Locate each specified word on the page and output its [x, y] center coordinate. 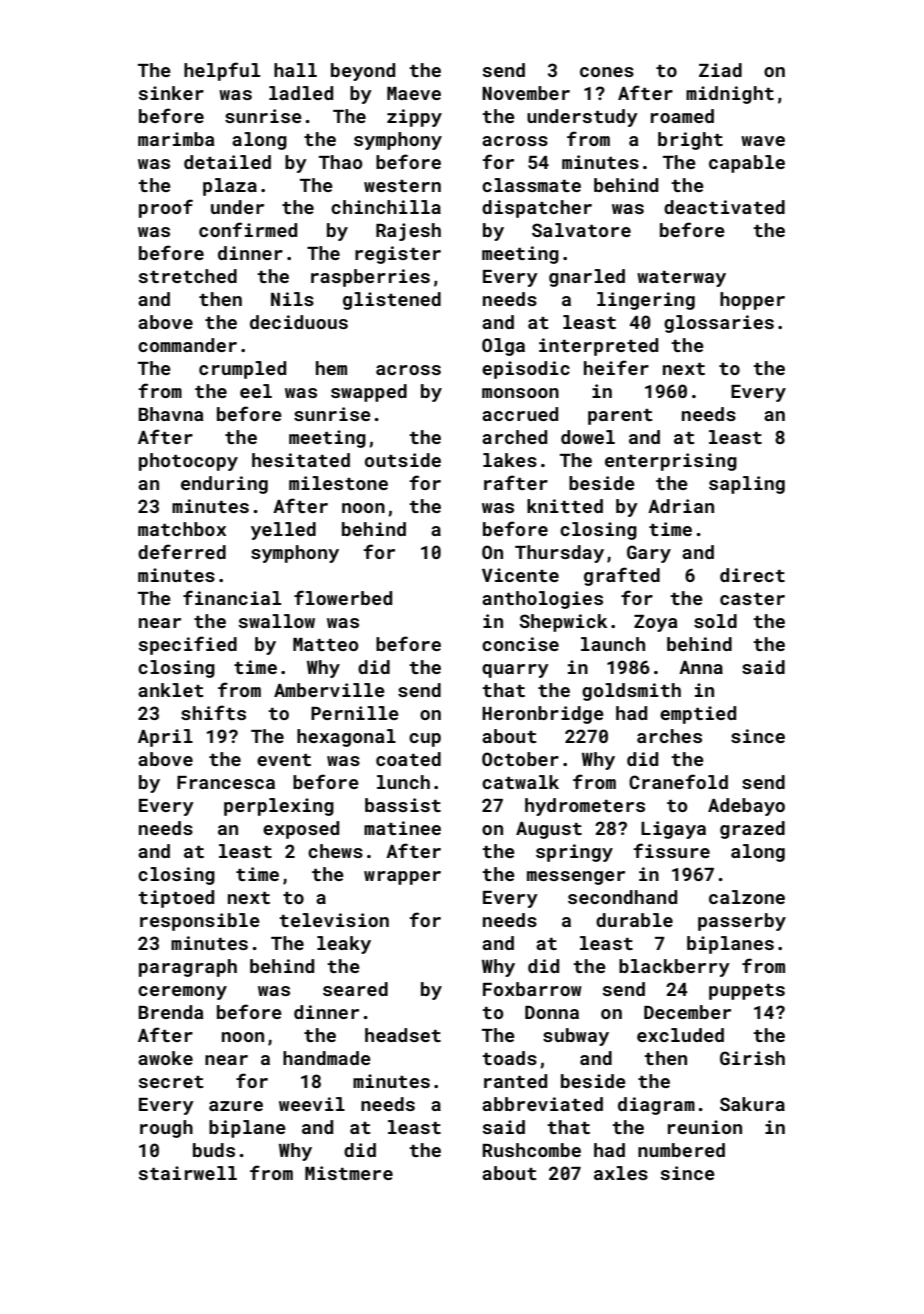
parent [620, 417]
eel [256, 391]
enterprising [671, 462]
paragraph [188, 968]
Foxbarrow [532, 989]
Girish [752, 1058]
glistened [392, 301]
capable [747, 164]
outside [403, 460]
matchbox [182, 529]
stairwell [188, 1173]
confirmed [248, 229]
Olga [503, 347]
